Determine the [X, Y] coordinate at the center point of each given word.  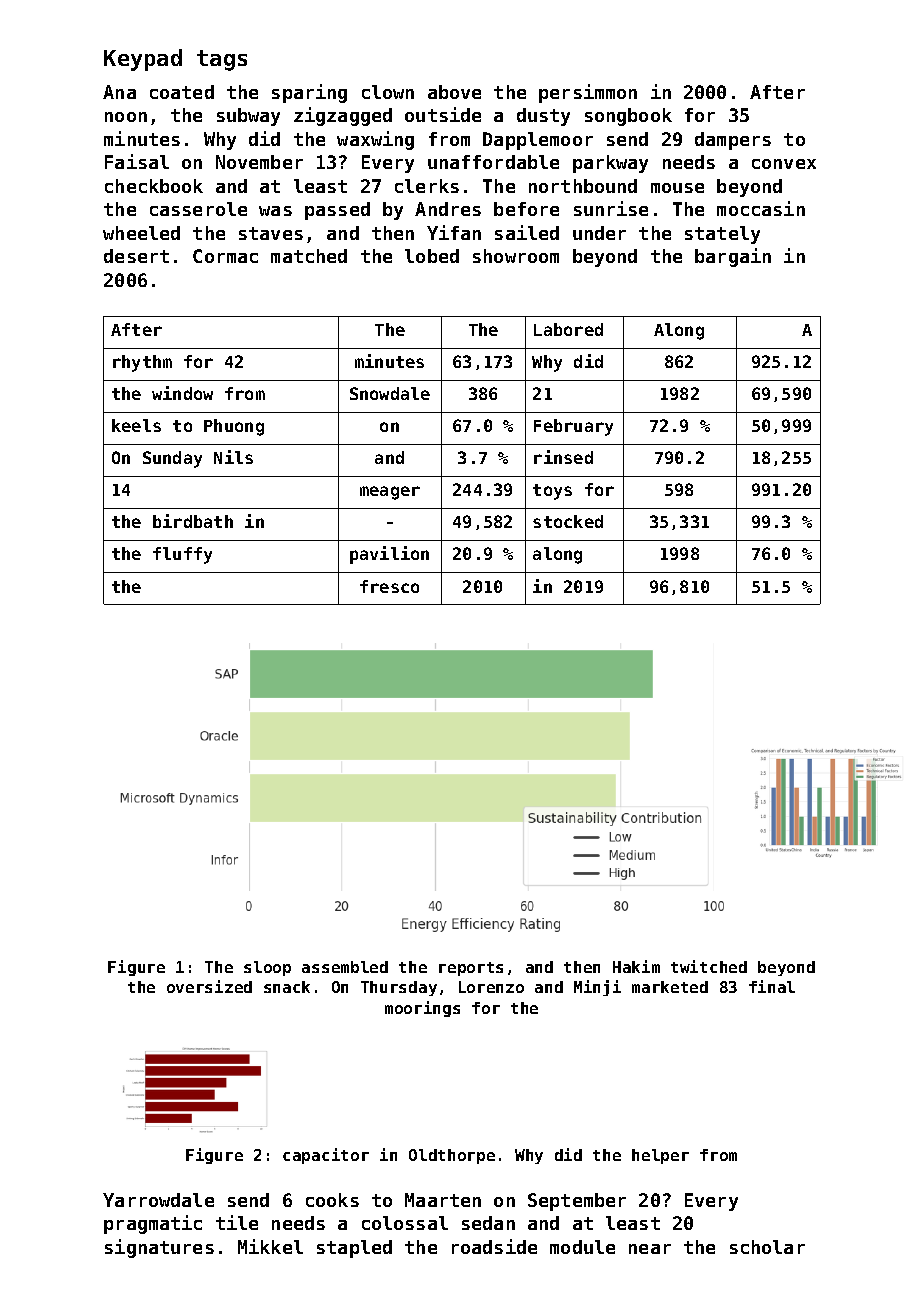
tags [222, 60]
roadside [494, 1246]
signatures [159, 1248]
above [454, 92]
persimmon [588, 93]
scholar [767, 1247]
